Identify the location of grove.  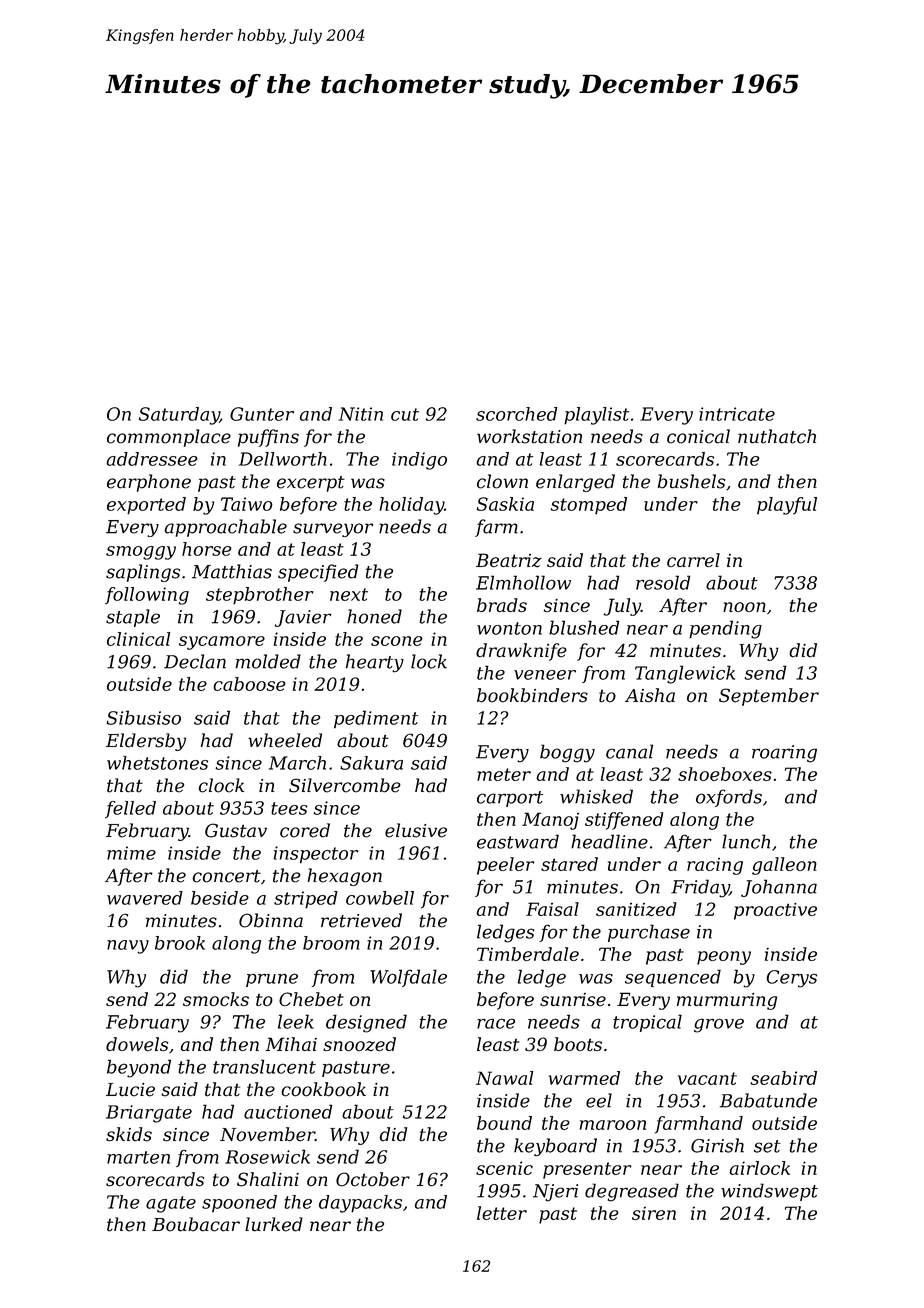
(719, 1025).
